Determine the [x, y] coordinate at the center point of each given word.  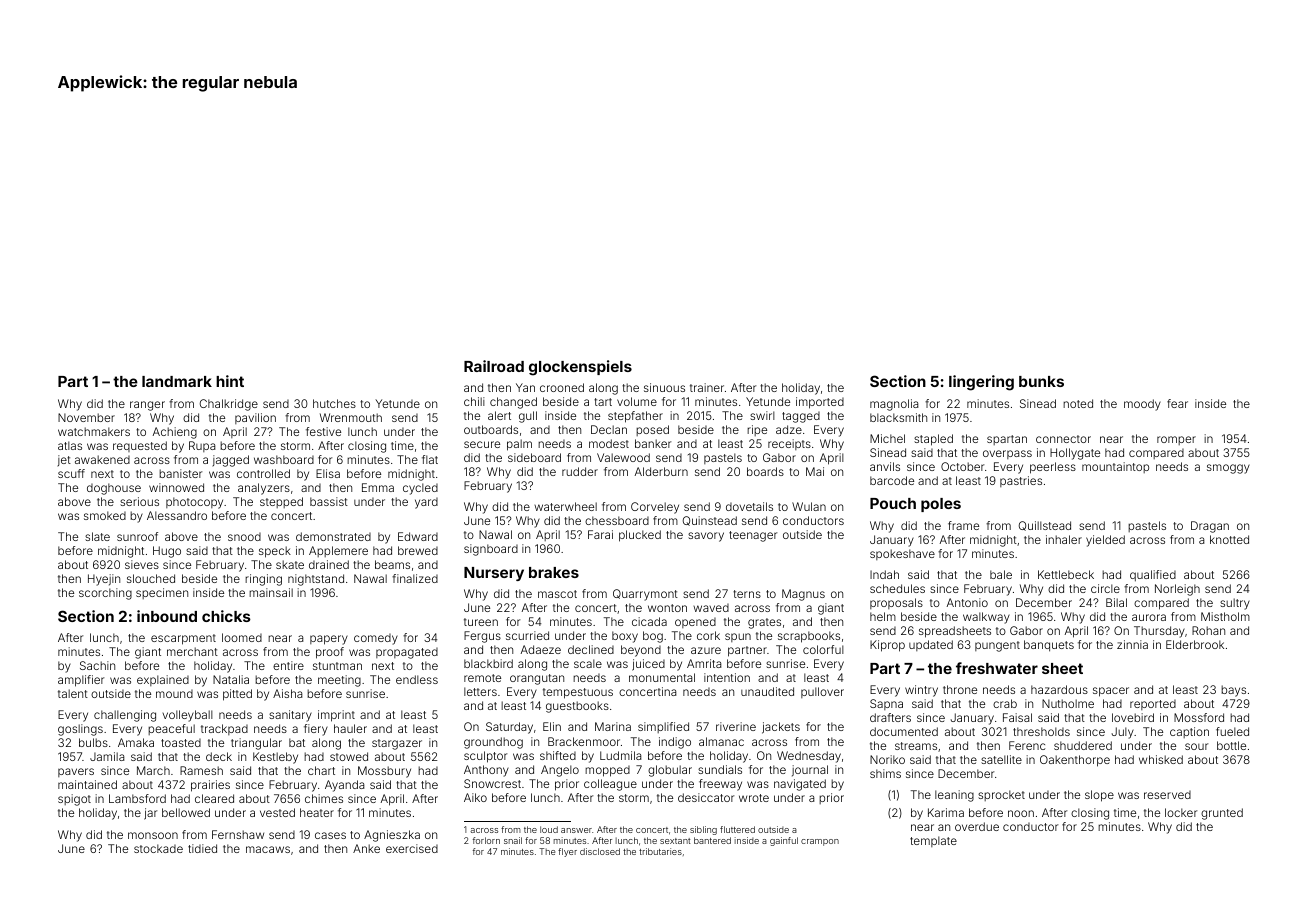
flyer [567, 852]
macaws [268, 849]
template [933, 841]
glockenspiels [580, 368]
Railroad [494, 366]
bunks [1041, 381]
